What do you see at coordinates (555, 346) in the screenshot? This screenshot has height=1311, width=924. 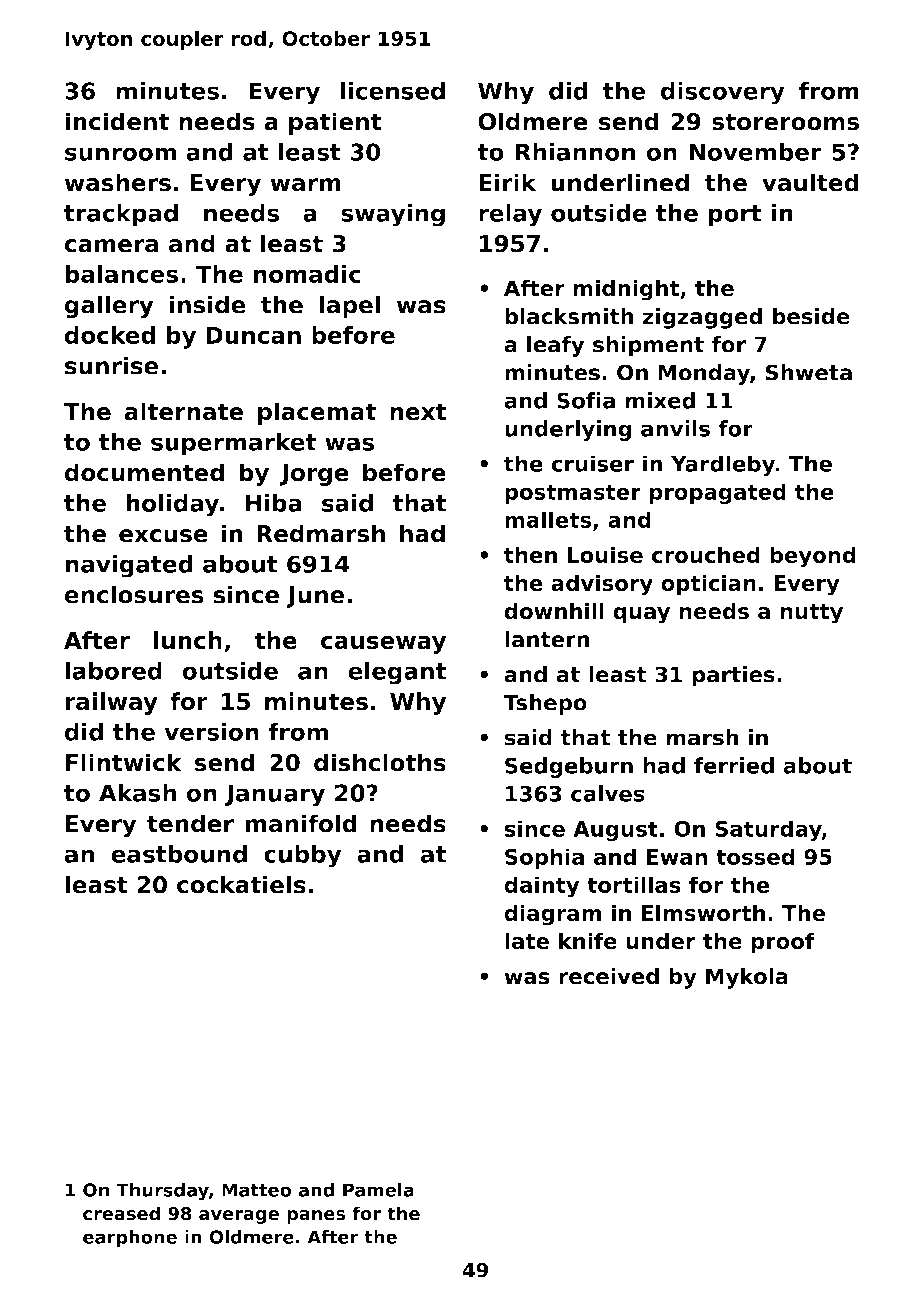 I see `leafy` at bounding box center [555, 346].
